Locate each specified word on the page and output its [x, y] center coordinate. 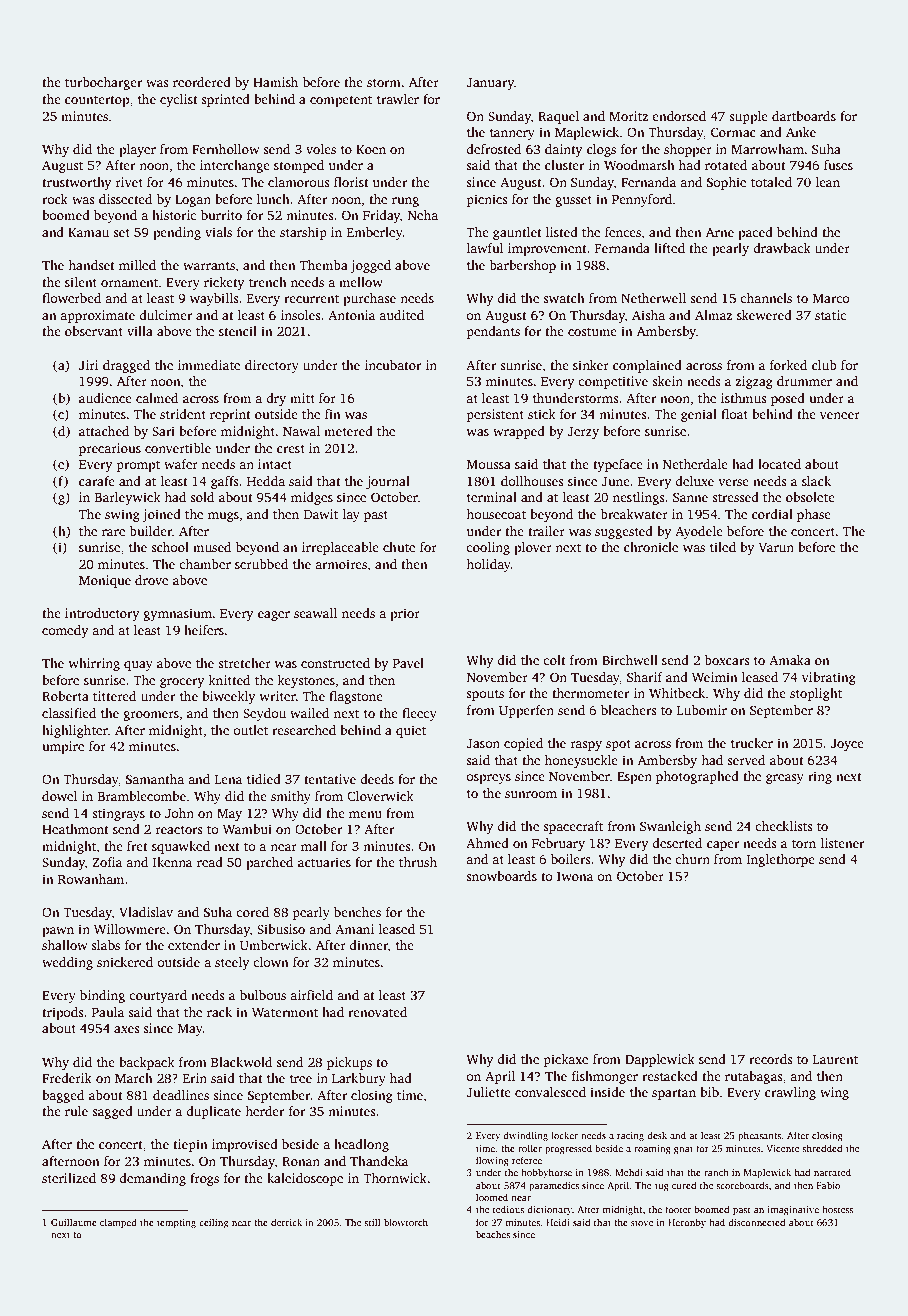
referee [527, 1160]
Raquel [558, 117]
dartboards [804, 116]
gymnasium [177, 614]
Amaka [790, 660]
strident [183, 414]
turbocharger [103, 83]
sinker [591, 365]
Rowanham [91, 879]
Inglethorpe [781, 860]
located [779, 464]
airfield [311, 995]
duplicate [213, 1112]
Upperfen [526, 711]
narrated [832, 1172]
